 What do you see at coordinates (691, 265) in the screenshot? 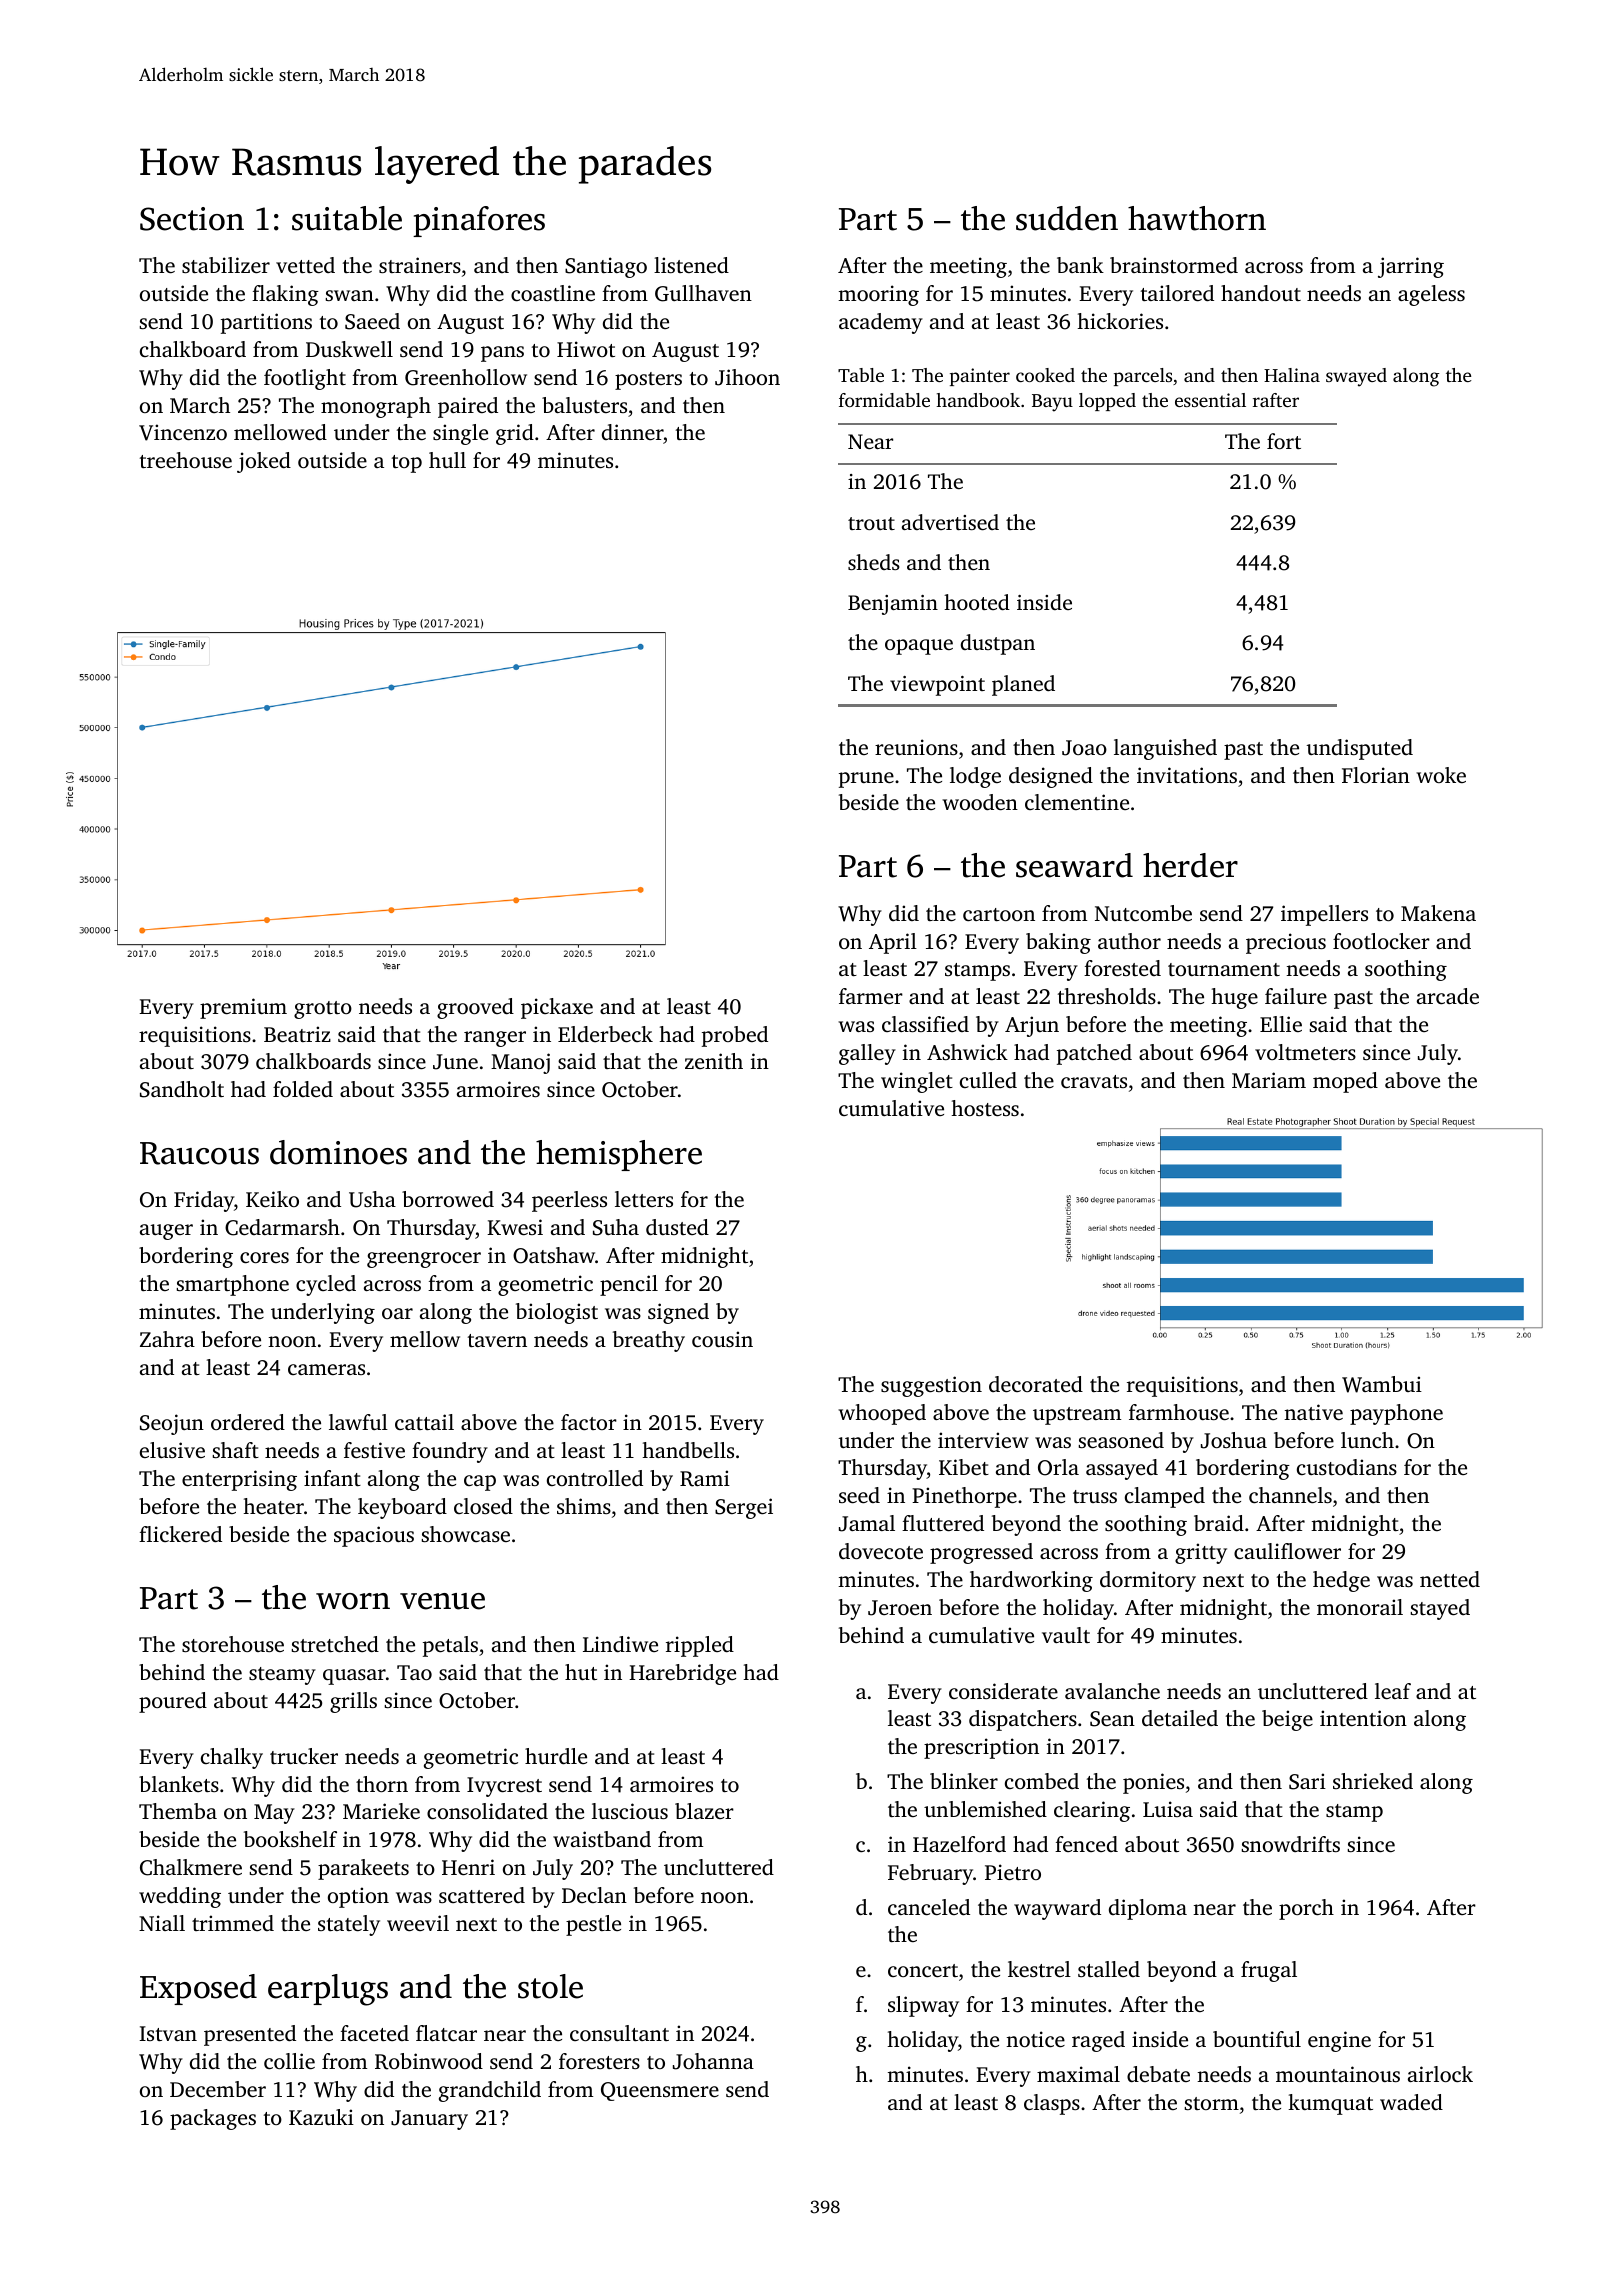
I see `listened` at bounding box center [691, 265].
